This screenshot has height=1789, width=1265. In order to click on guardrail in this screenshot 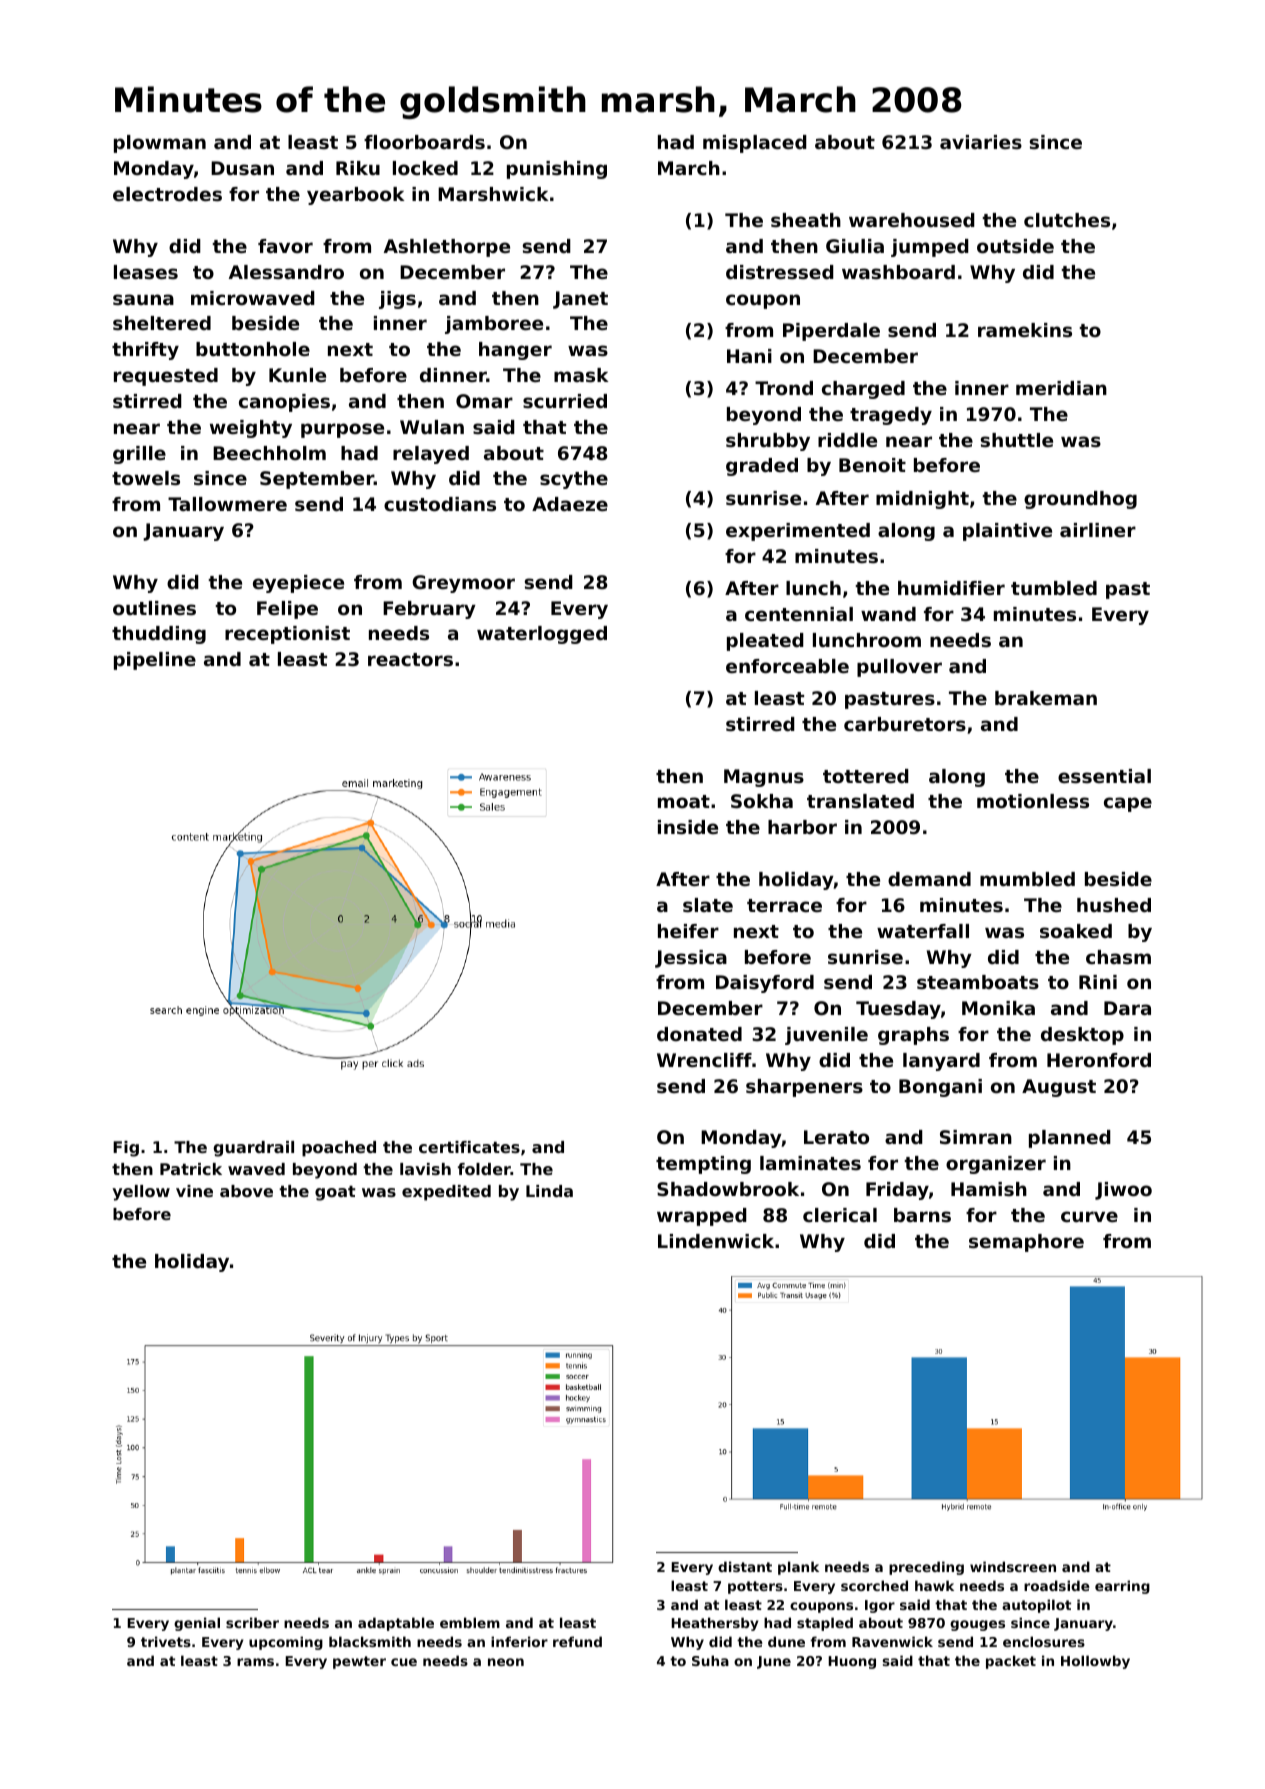, I will do `click(253, 1149)`.
